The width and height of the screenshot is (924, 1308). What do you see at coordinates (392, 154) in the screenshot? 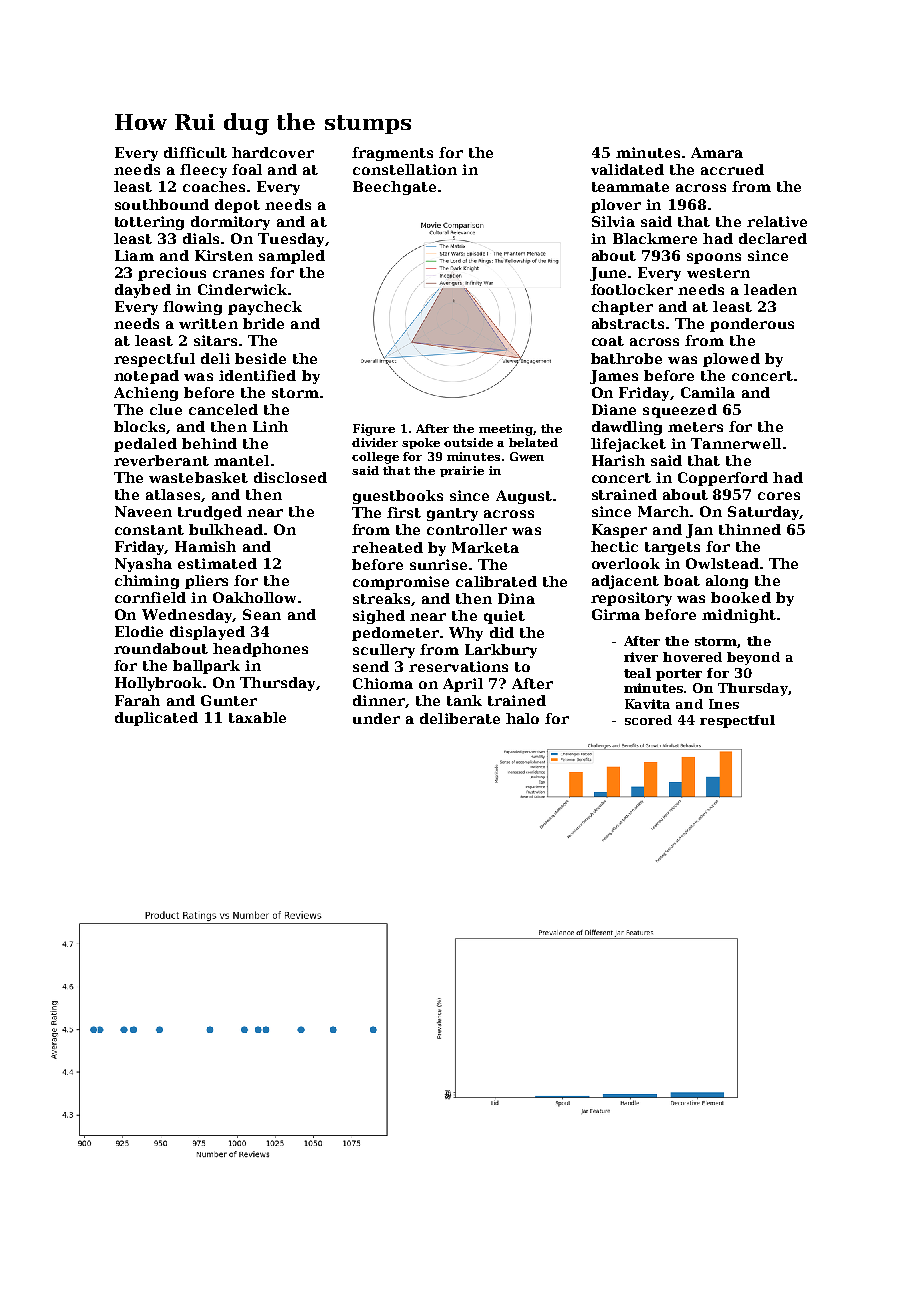
I see `fragments` at bounding box center [392, 154].
